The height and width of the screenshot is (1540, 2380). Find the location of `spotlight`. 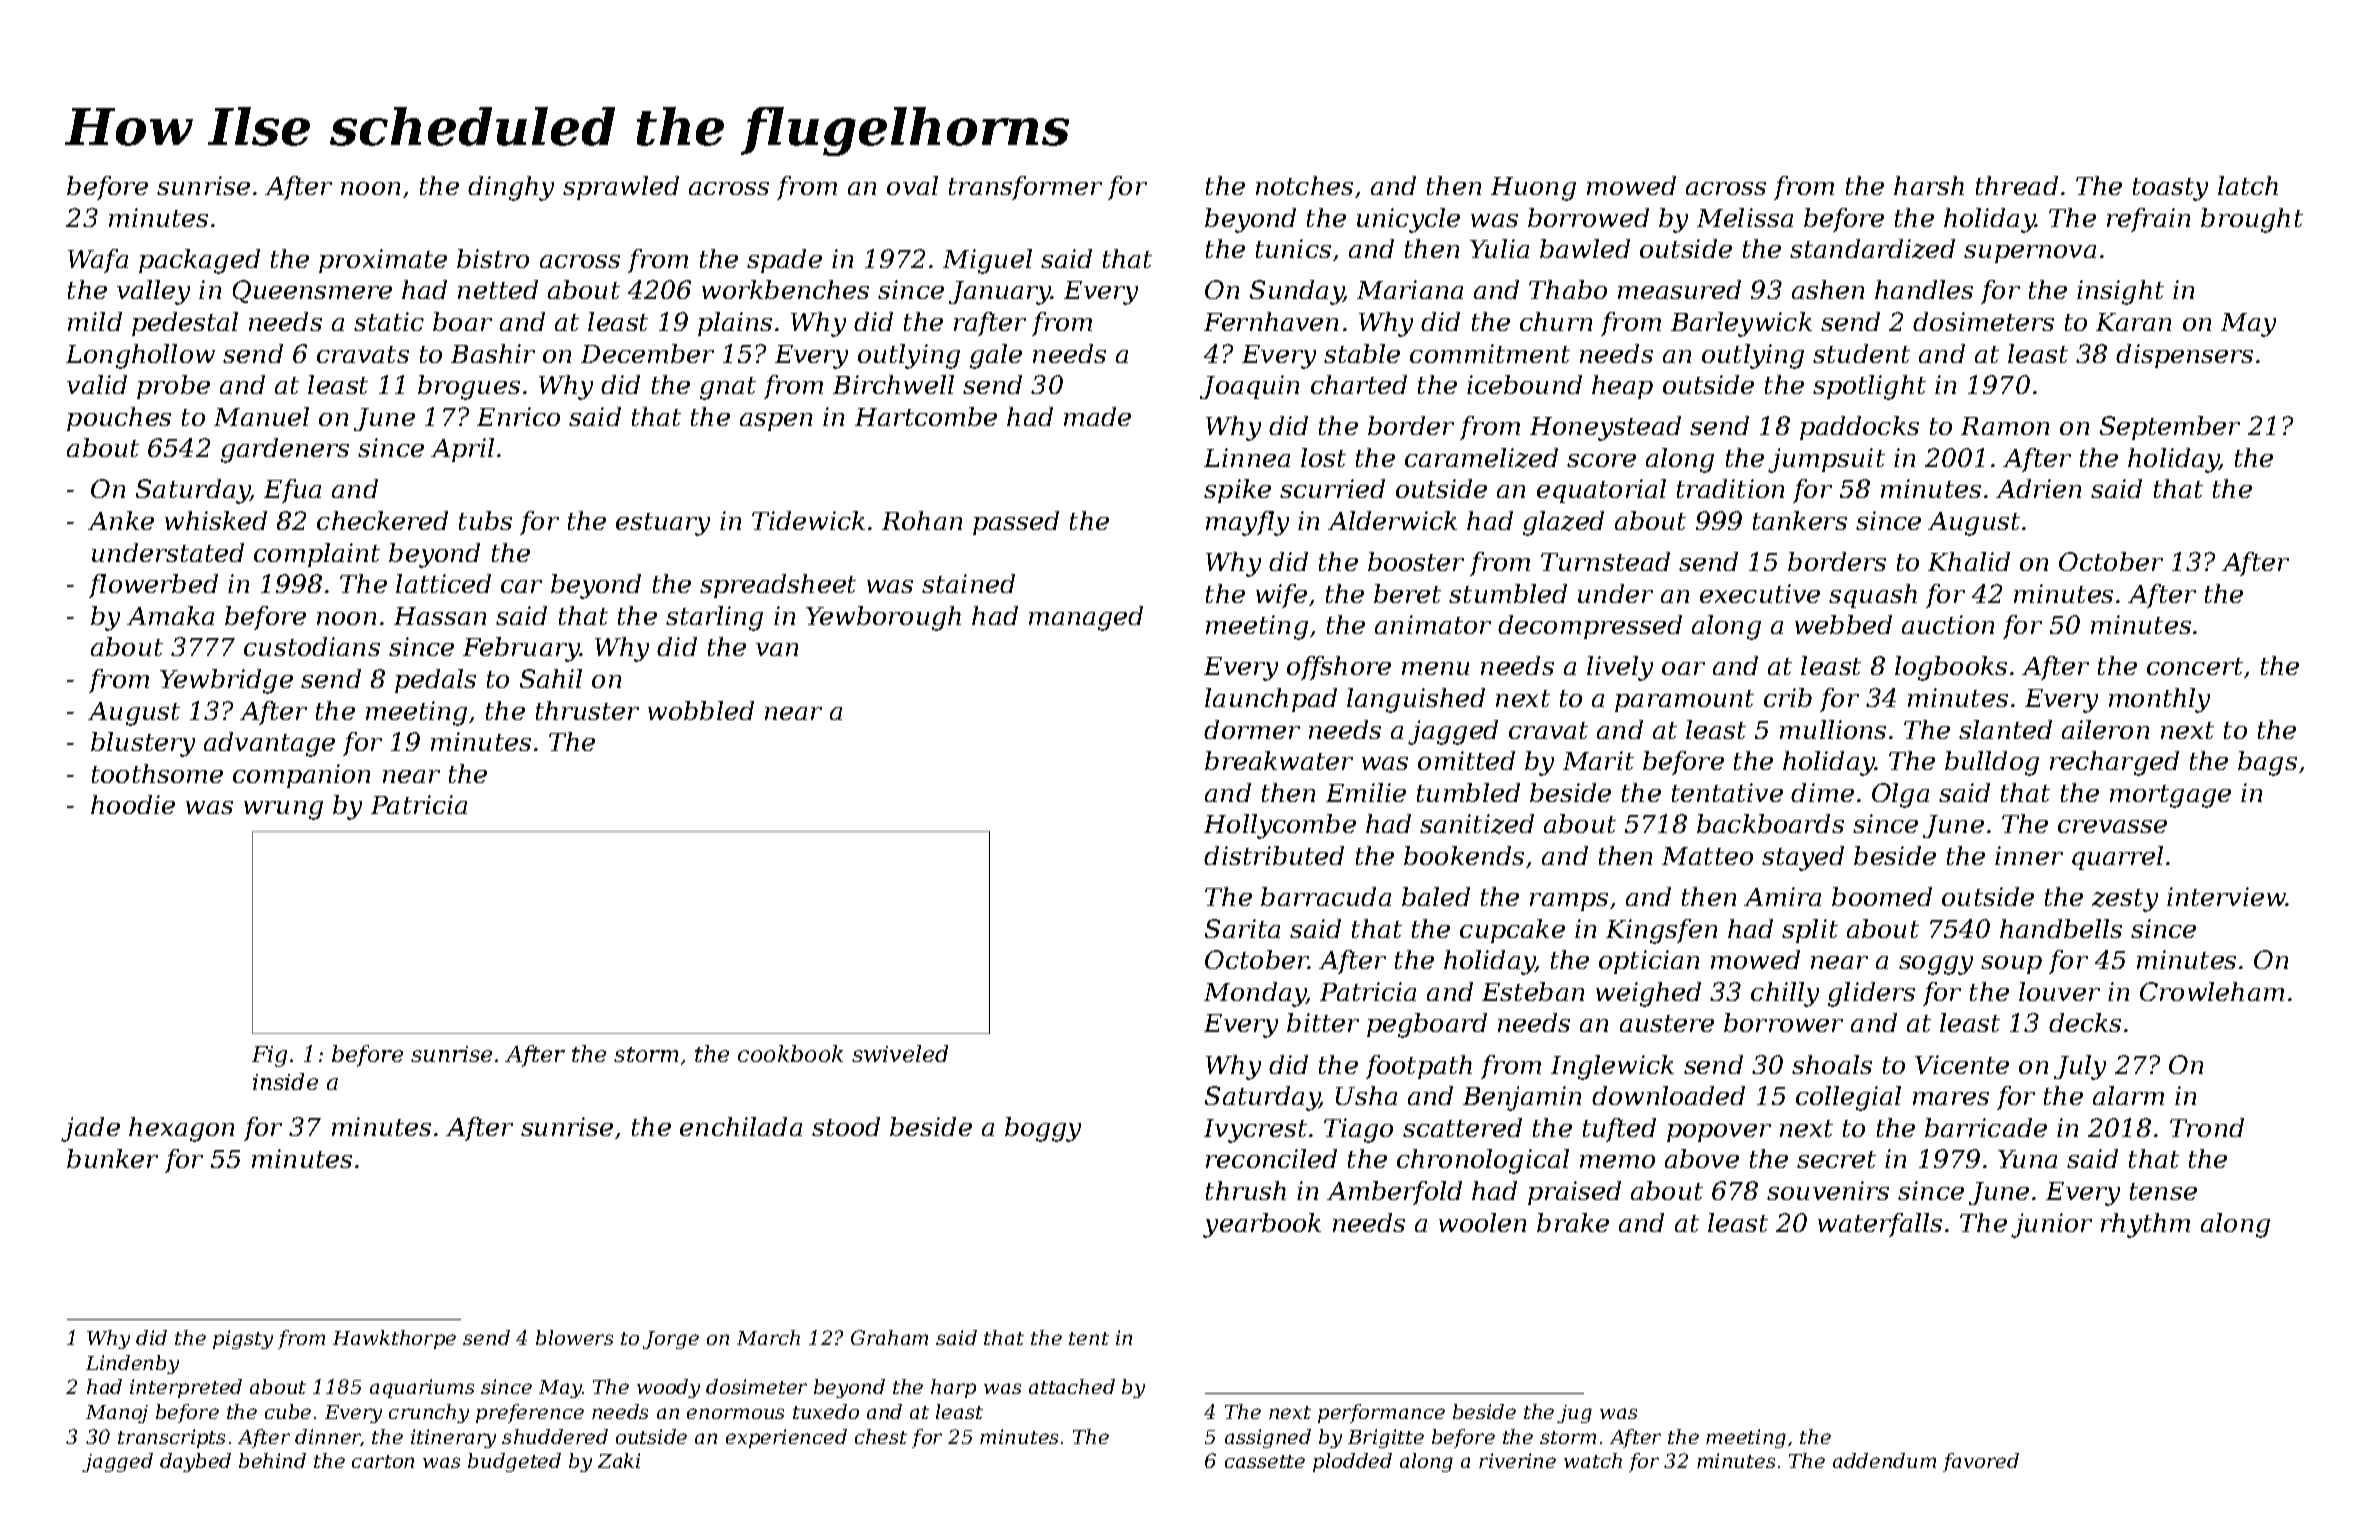

spotlight is located at coordinates (1869, 387).
